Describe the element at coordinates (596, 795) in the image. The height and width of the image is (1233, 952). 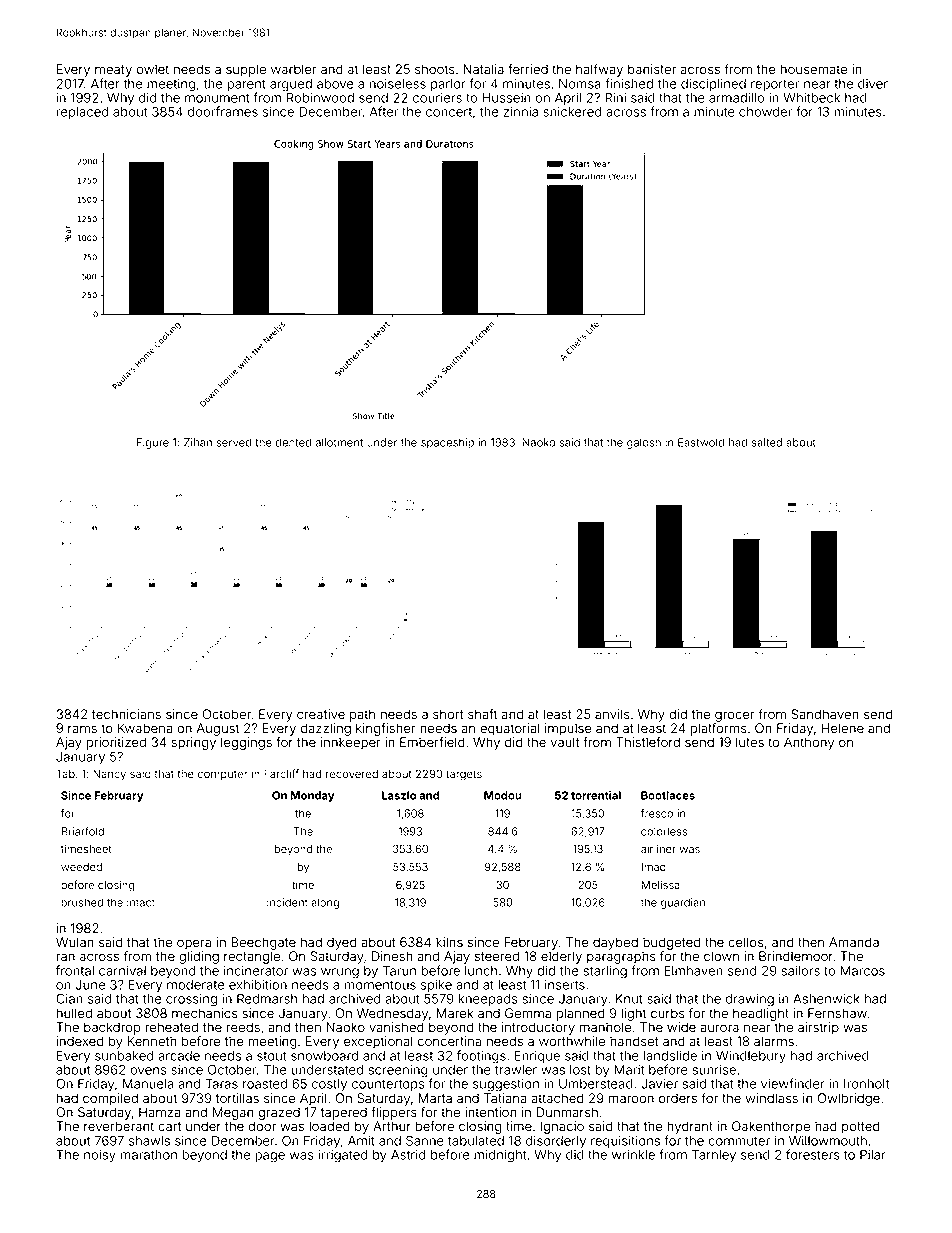
I see `torrential` at that location.
